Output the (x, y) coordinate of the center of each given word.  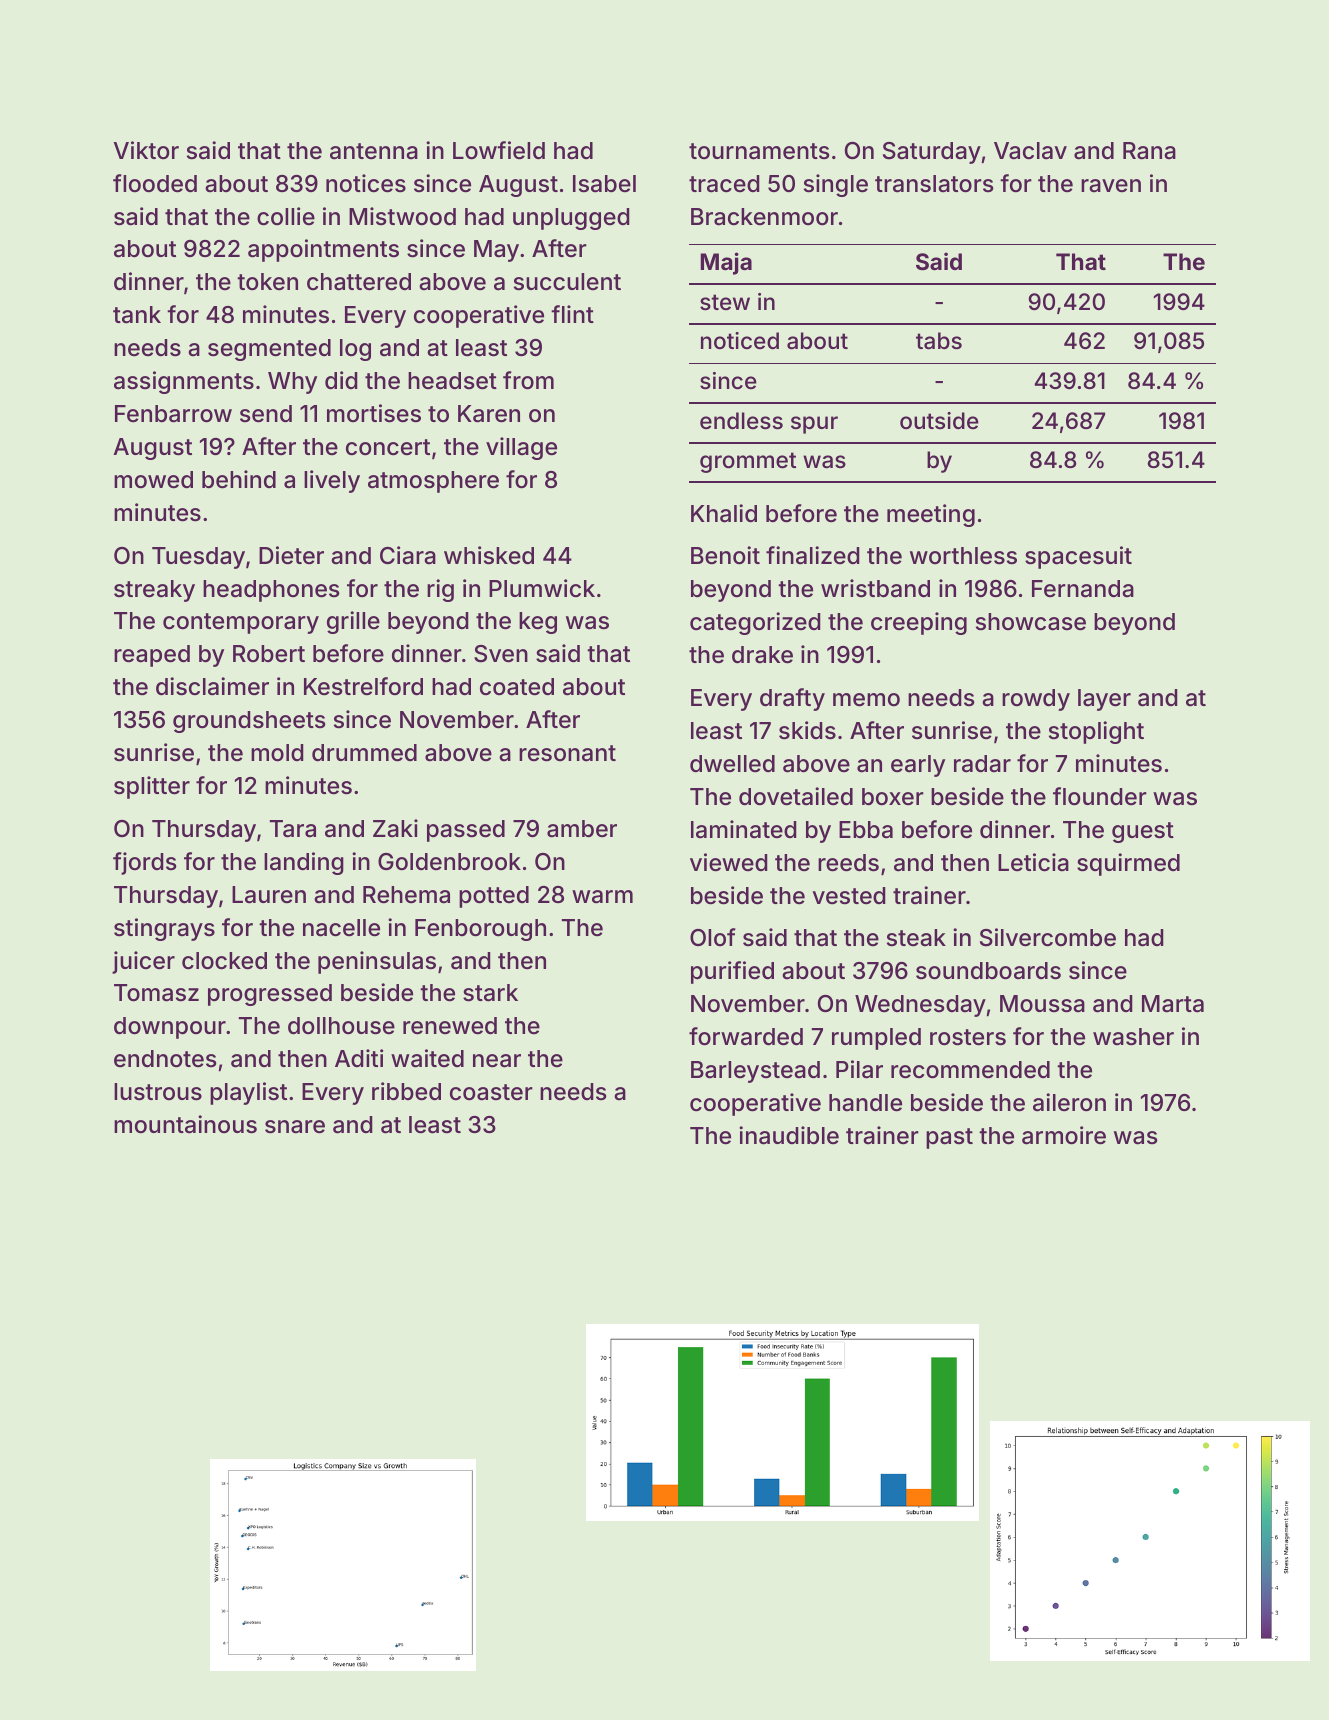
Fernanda (1083, 589)
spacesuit (1078, 557)
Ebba (866, 830)
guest (1143, 832)
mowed (153, 480)
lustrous (158, 1092)
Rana (1149, 151)
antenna (374, 151)
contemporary (241, 623)
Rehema (406, 895)
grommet (748, 462)
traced (724, 184)
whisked (489, 555)
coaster (491, 1092)
